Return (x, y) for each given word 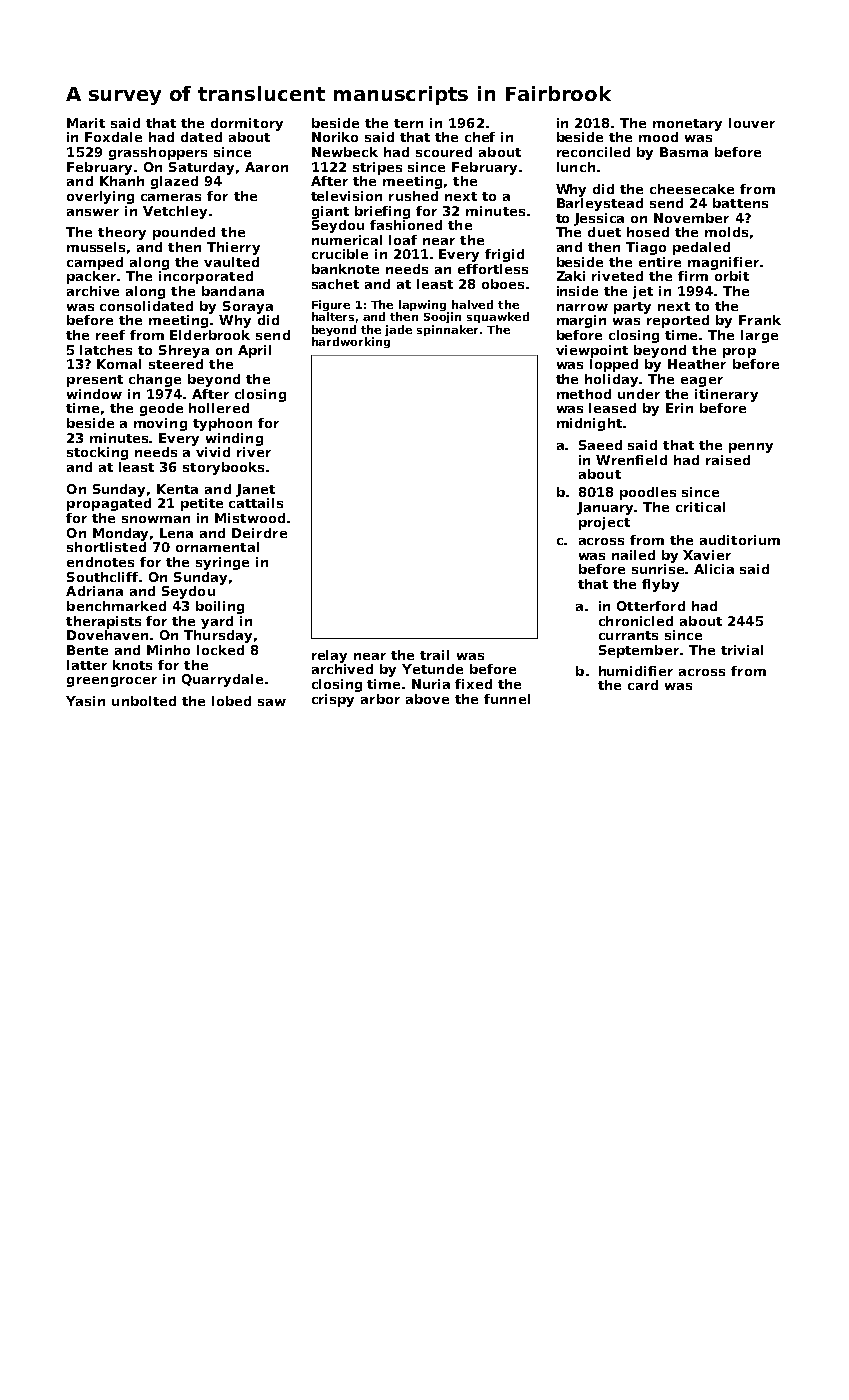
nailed (633, 555)
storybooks (223, 468)
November (691, 218)
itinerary (726, 395)
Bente (87, 650)
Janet (255, 490)
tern (408, 123)
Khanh (122, 181)
